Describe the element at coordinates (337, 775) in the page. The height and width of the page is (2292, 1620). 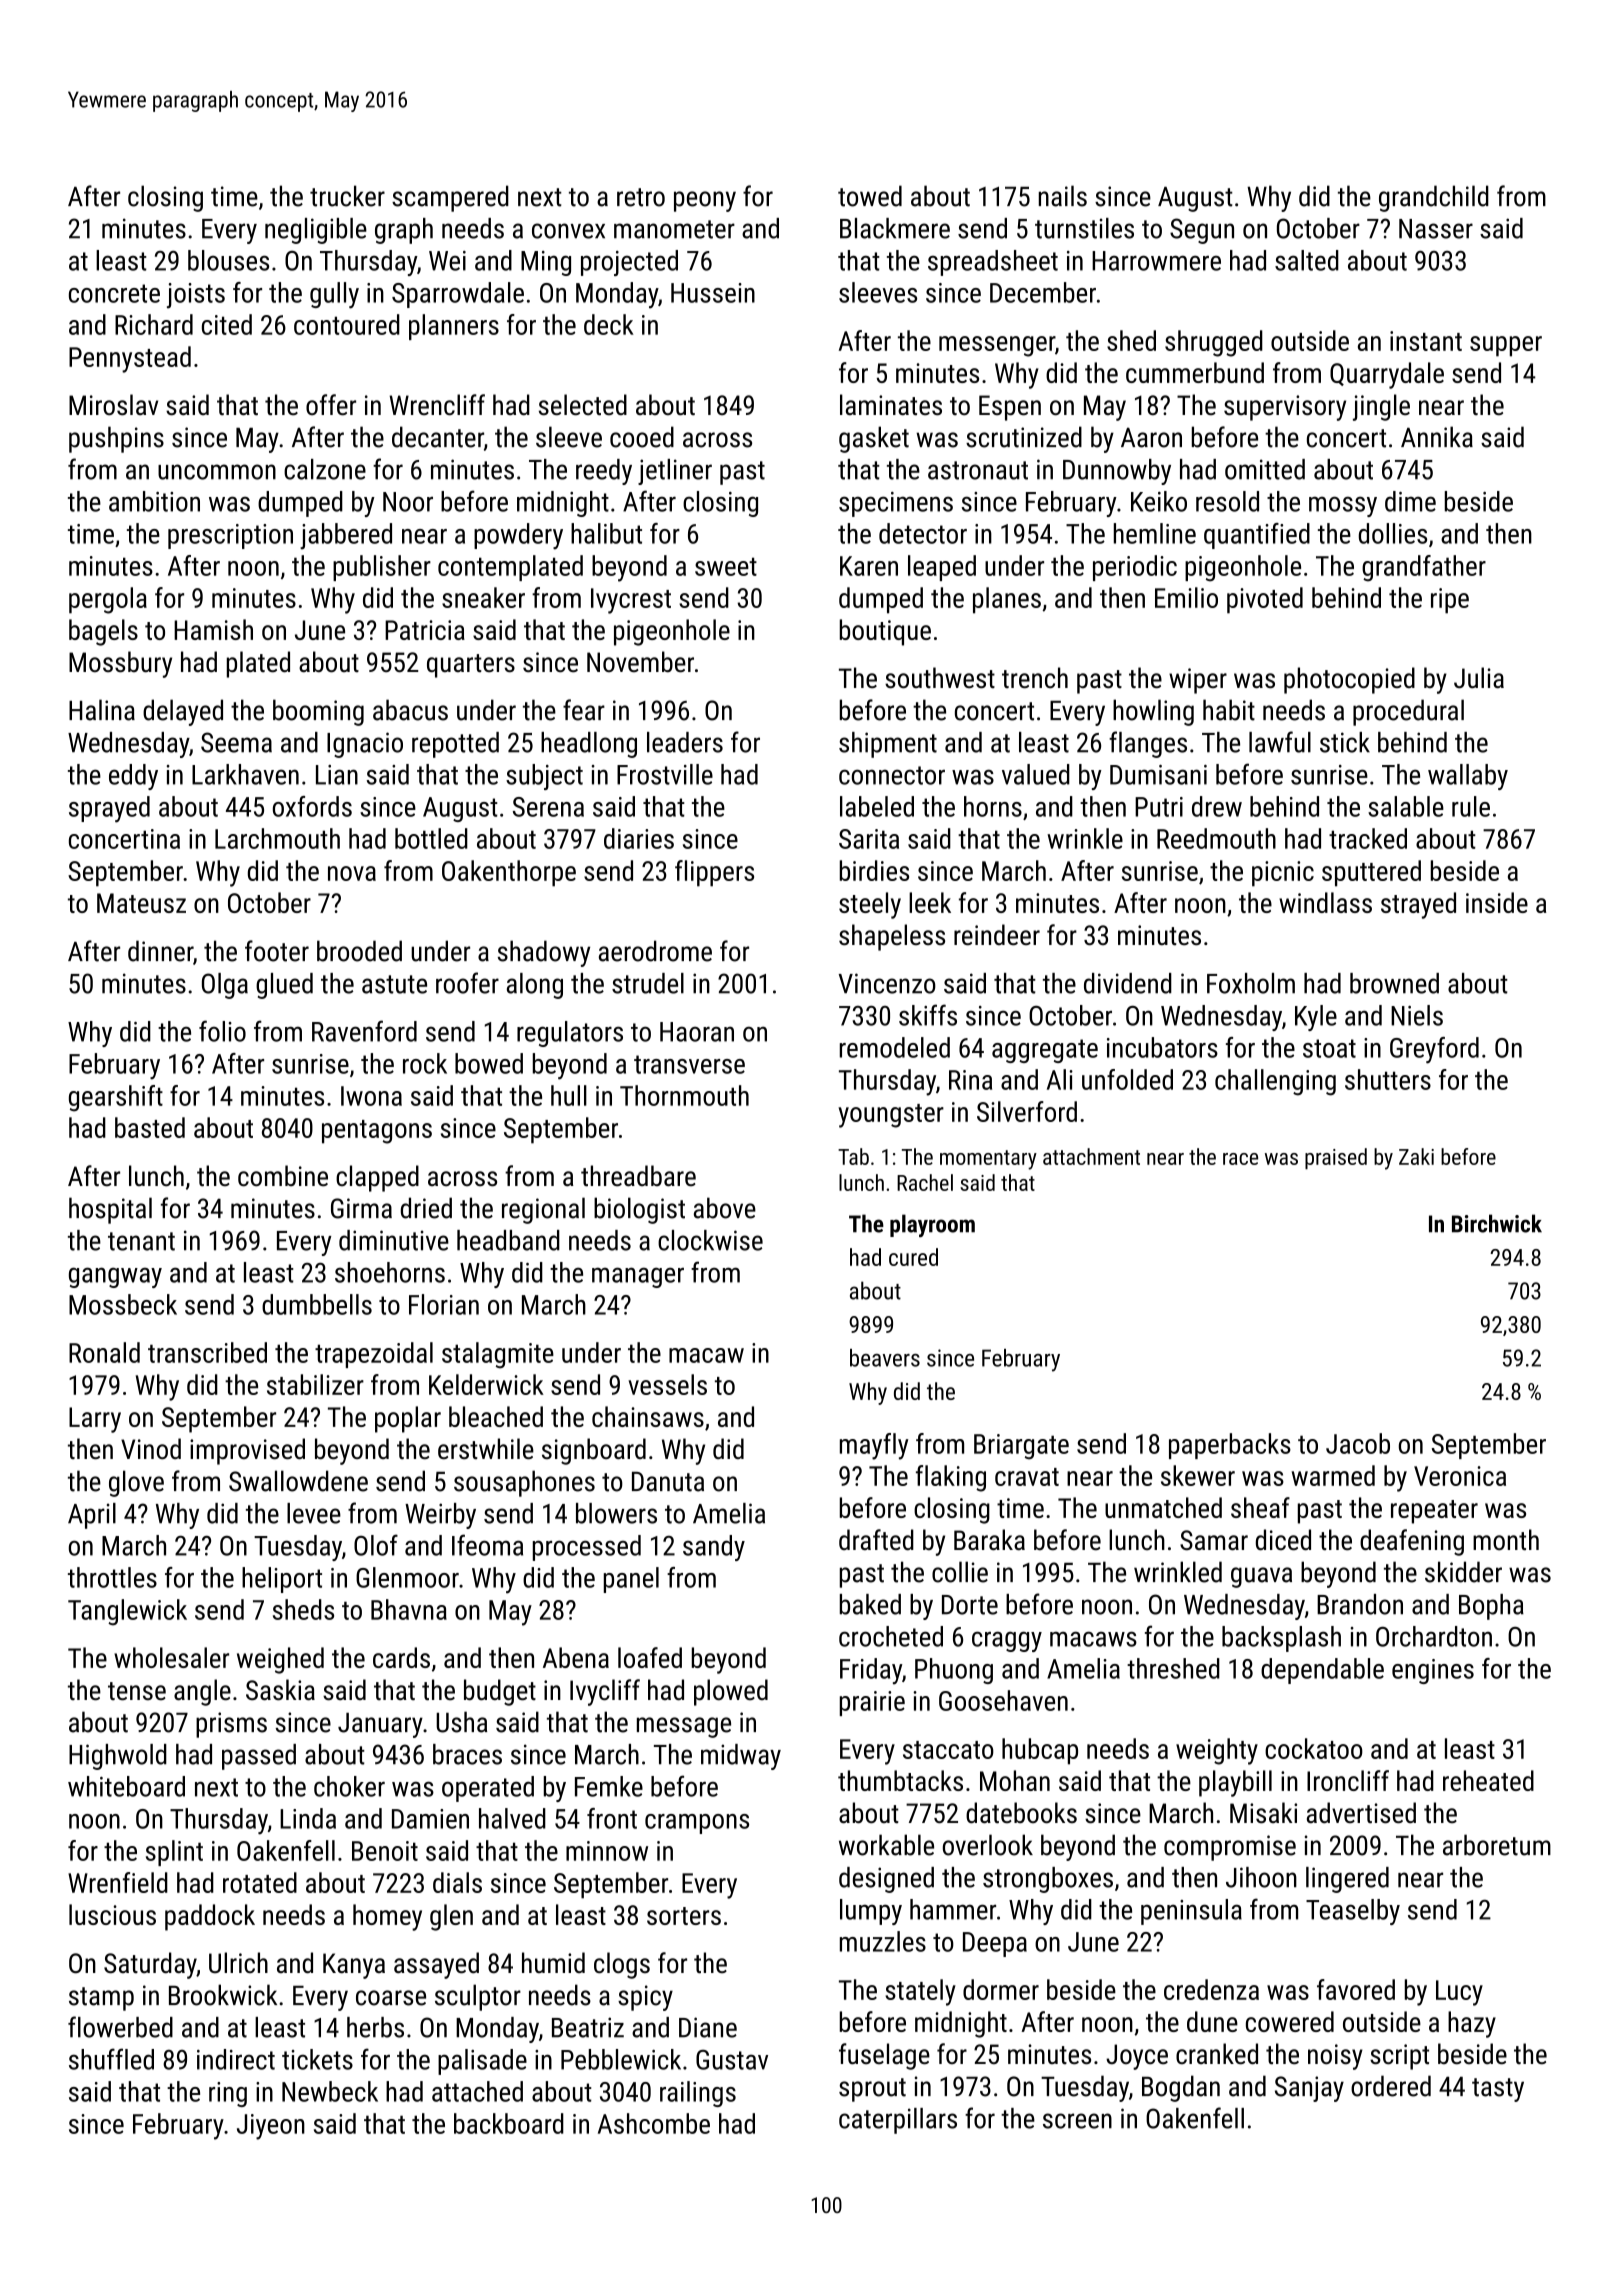
I see `Lian` at that location.
